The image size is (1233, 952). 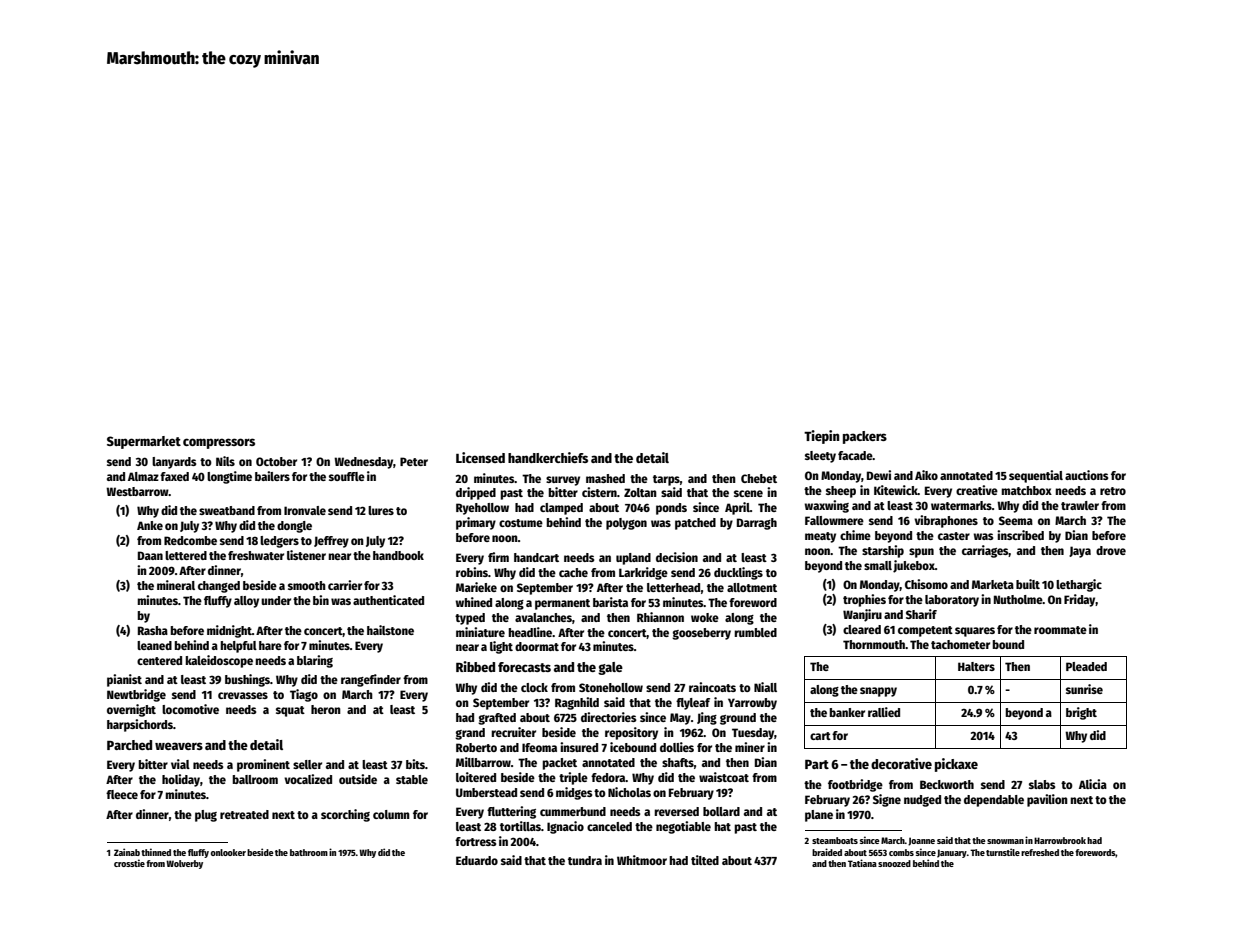 I want to click on clock, so click(x=534, y=687).
